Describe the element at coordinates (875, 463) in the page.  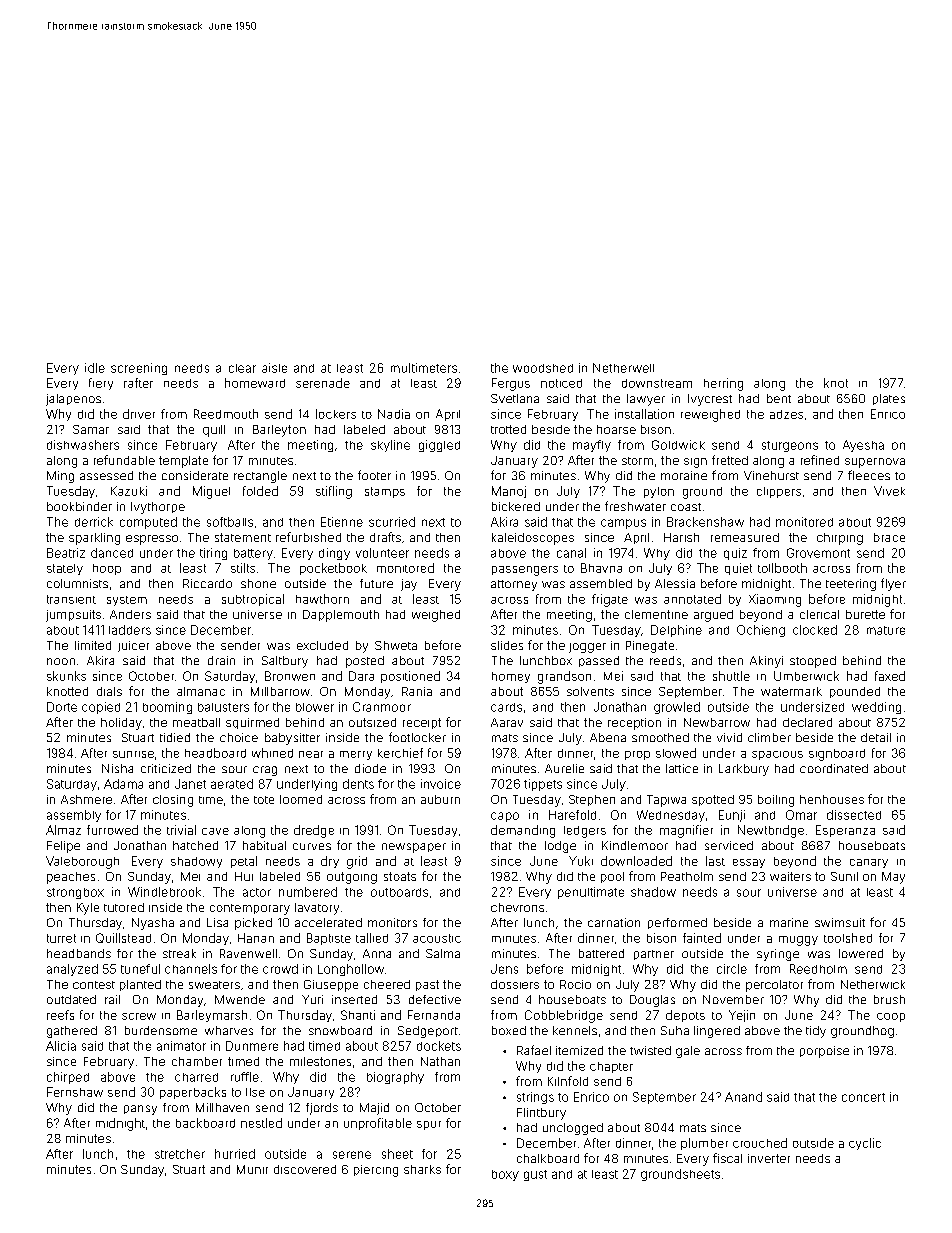
I see `supernova` at that location.
